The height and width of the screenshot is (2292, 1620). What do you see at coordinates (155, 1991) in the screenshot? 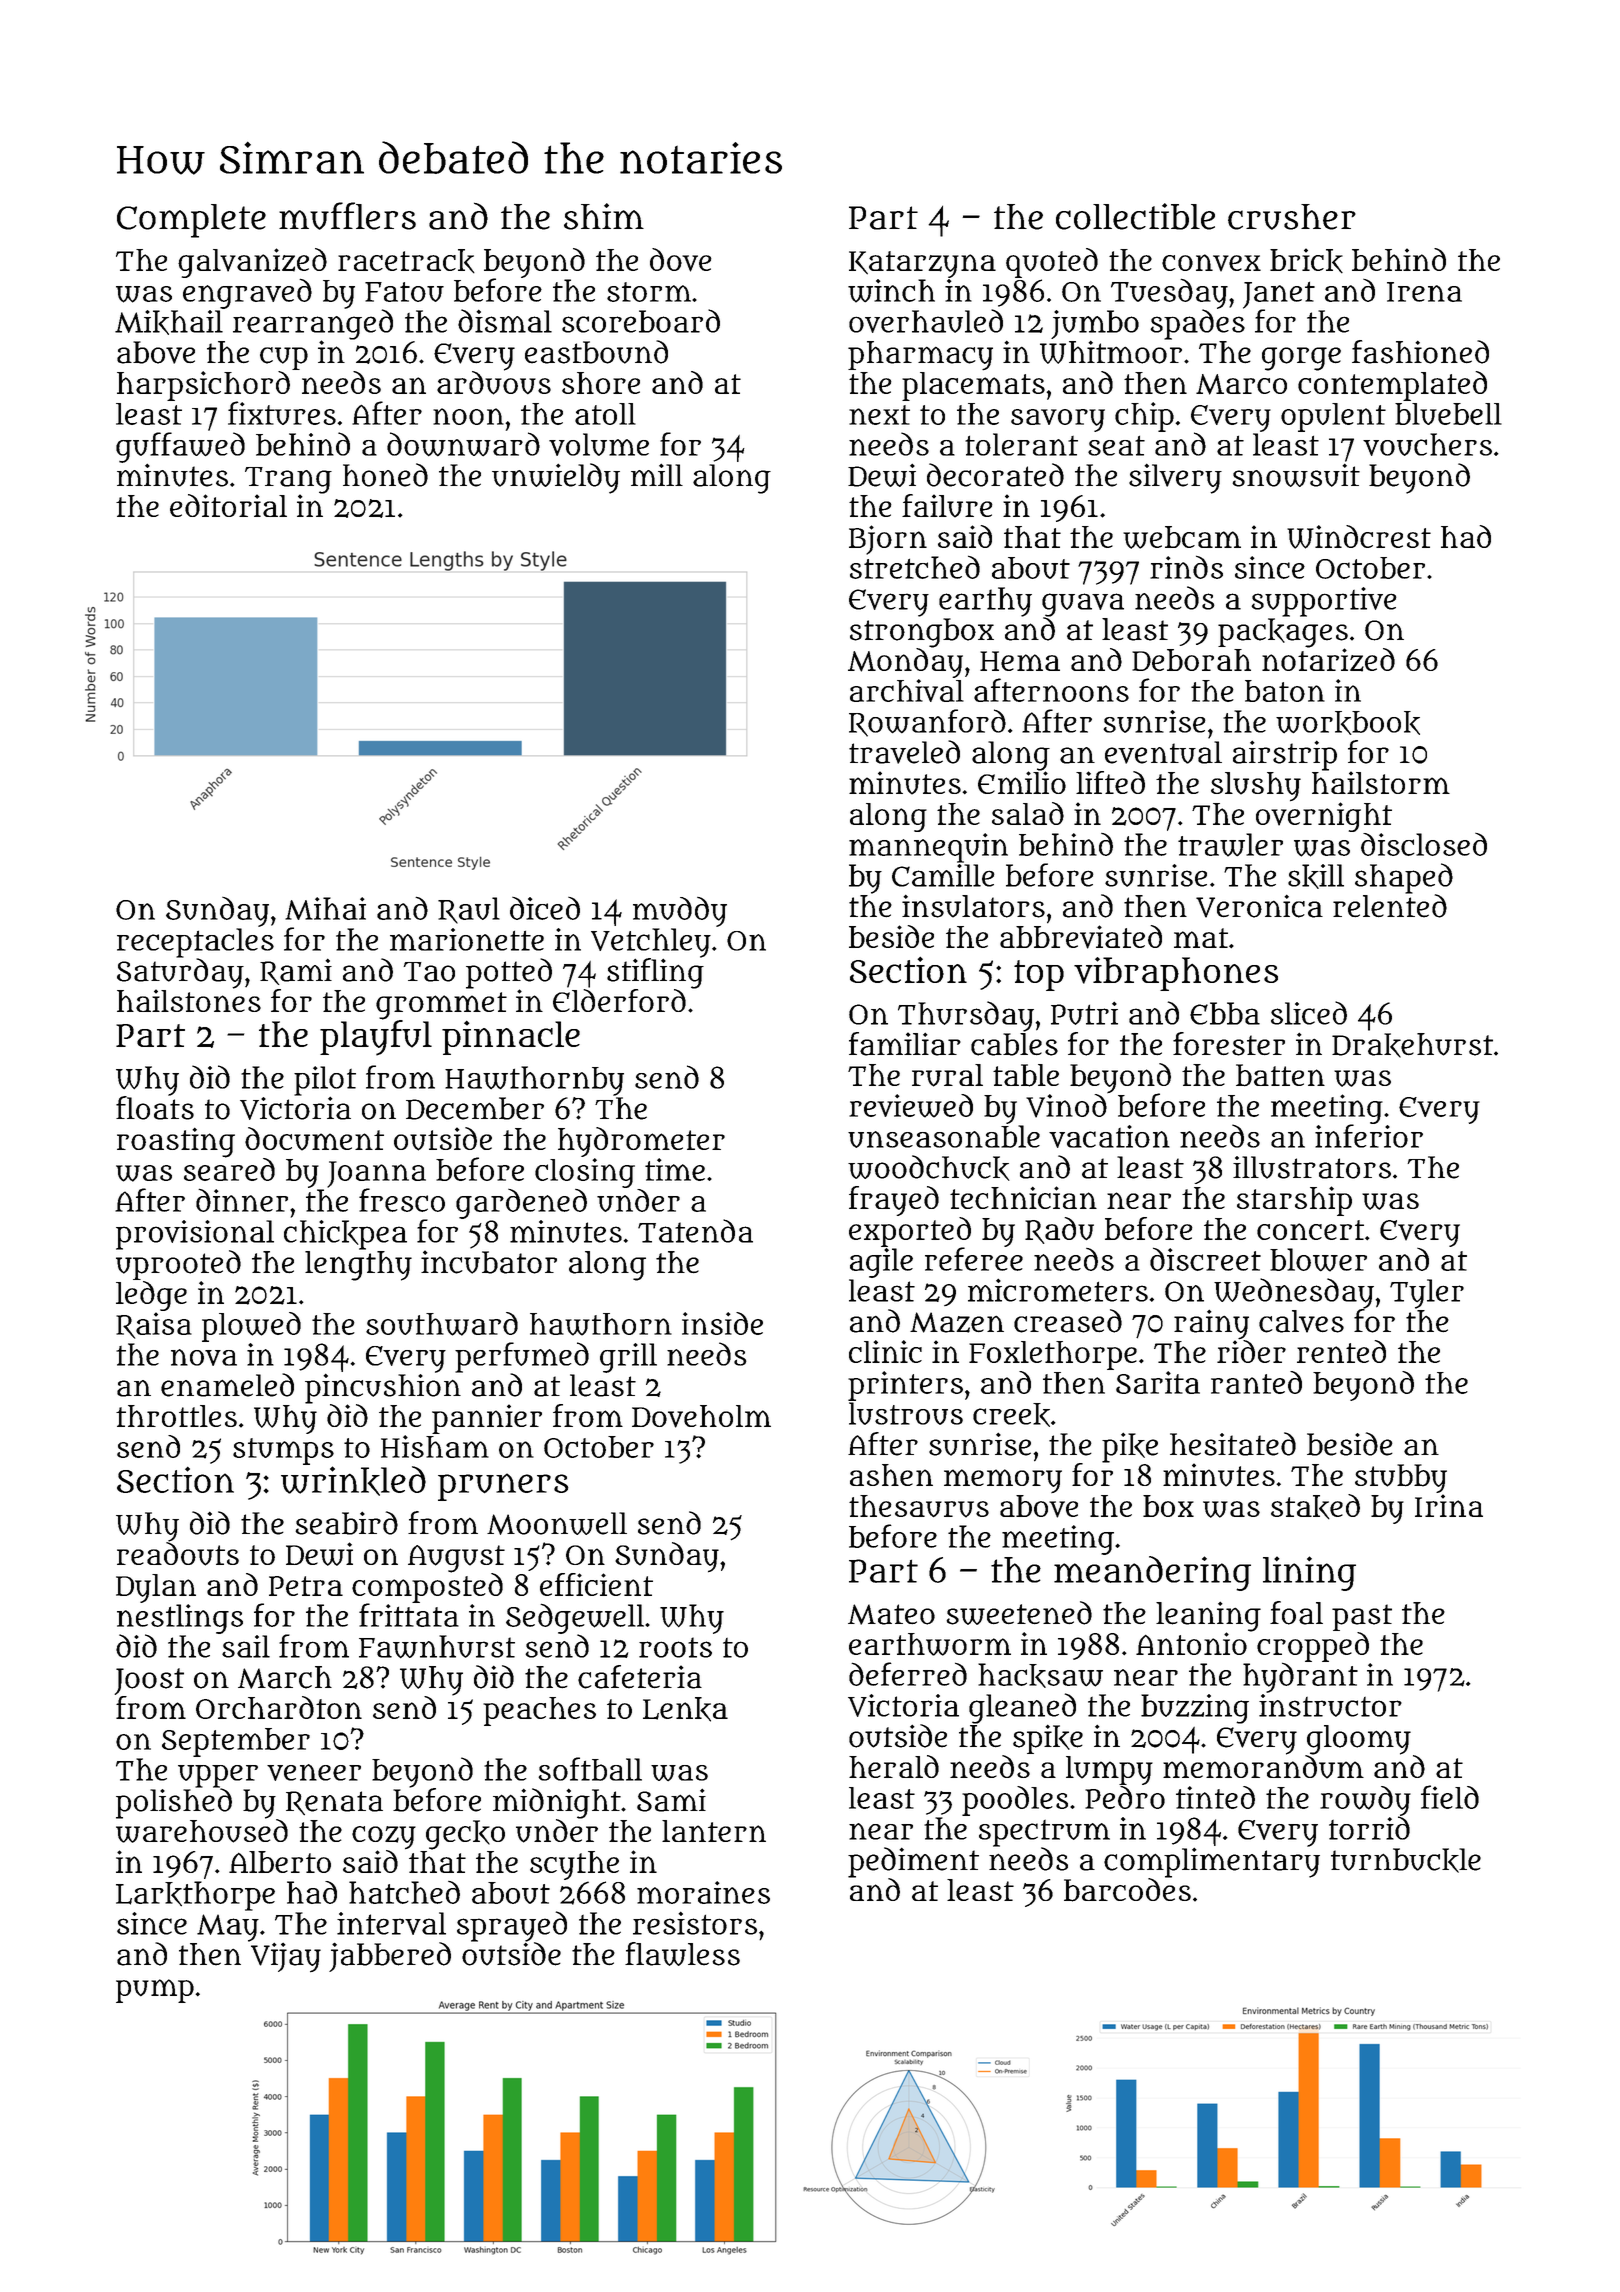
I see `pump` at bounding box center [155, 1991].
